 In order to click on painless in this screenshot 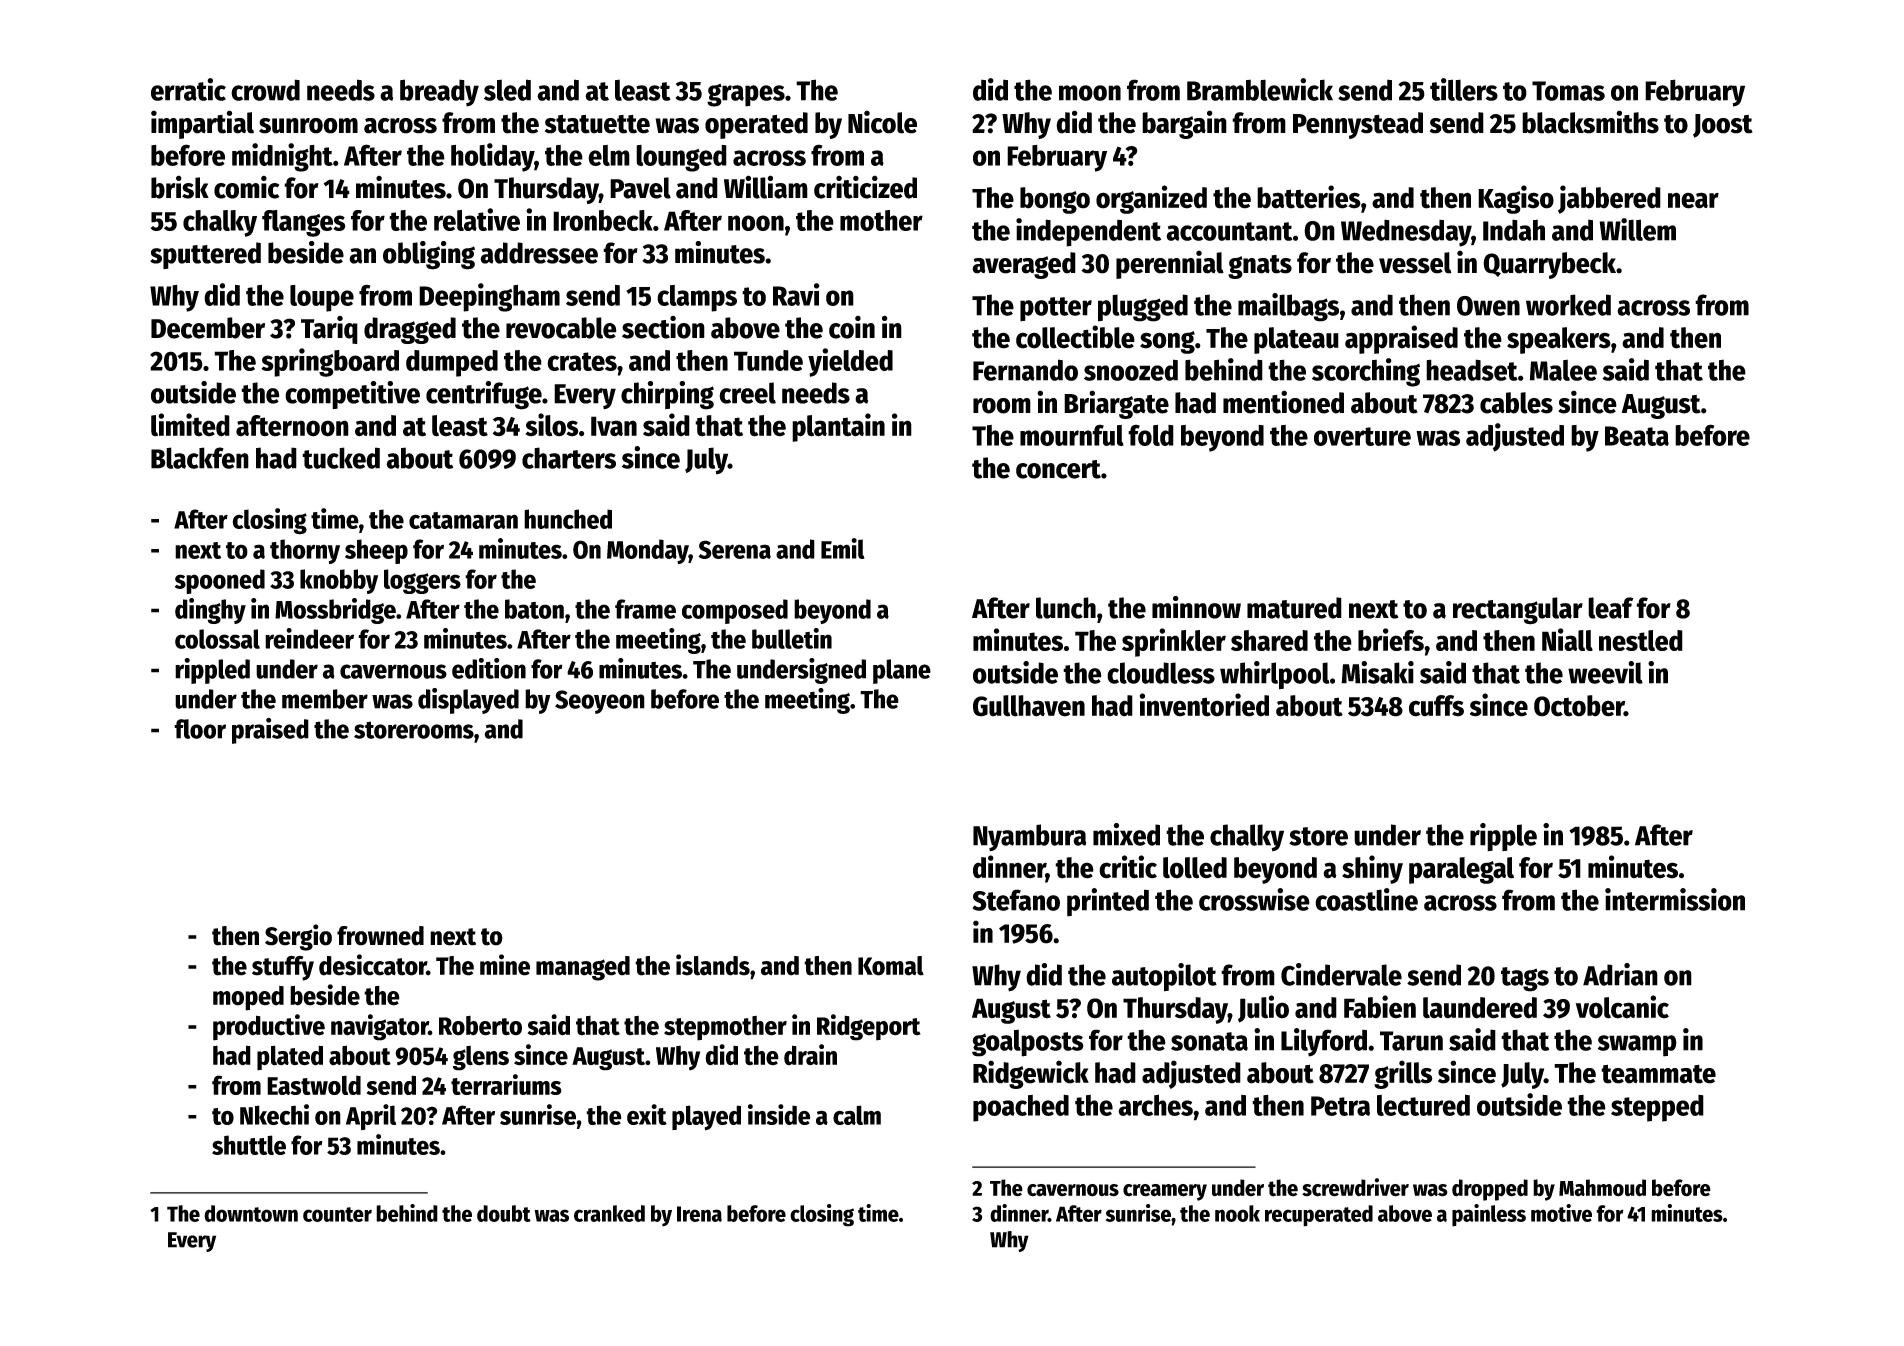, I will do `click(1489, 1215)`.
